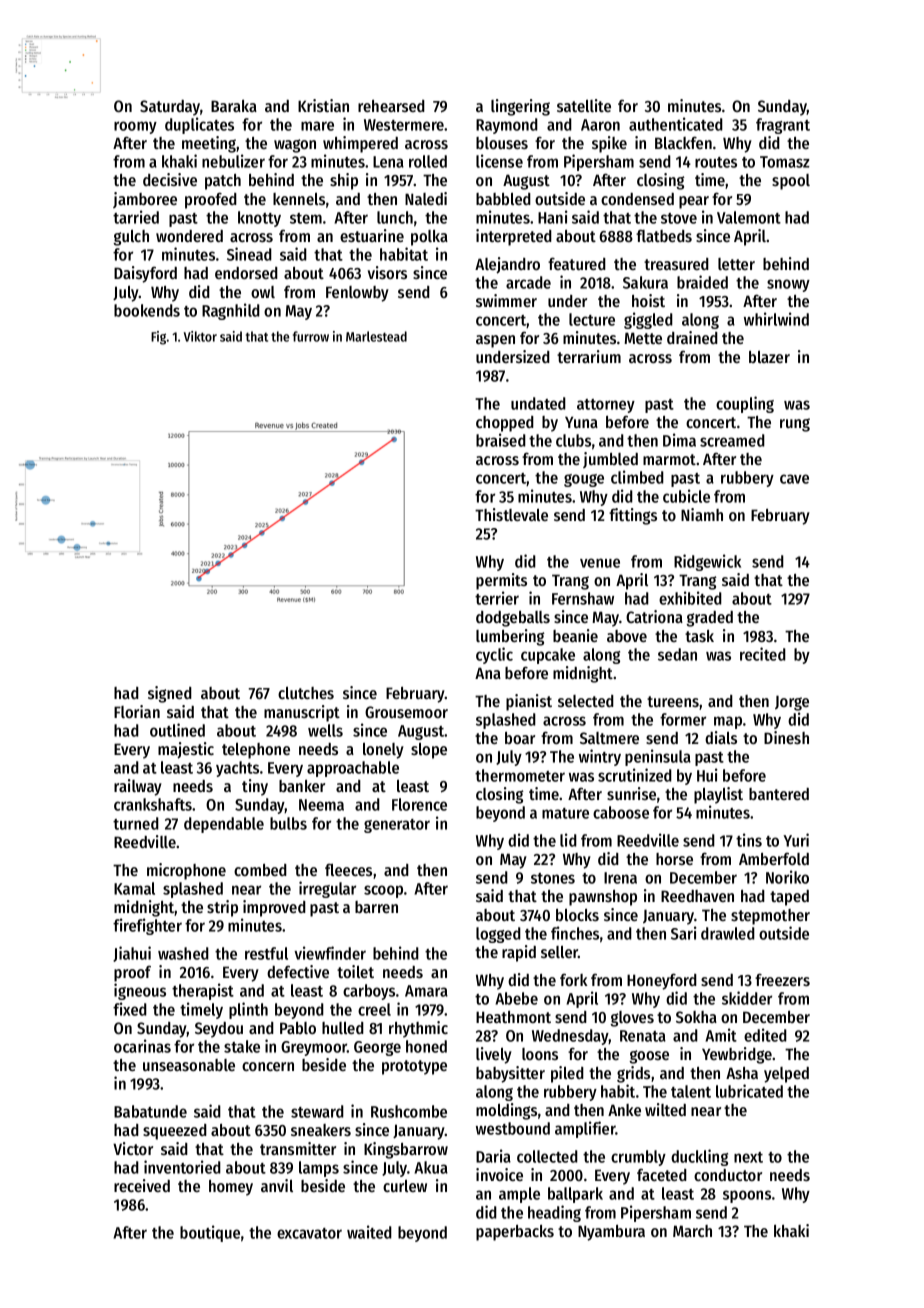 Image resolution: width=924 pixels, height=1308 pixels. What do you see at coordinates (747, 1196) in the screenshot?
I see `spoons` at bounding box center [747, 1196].
